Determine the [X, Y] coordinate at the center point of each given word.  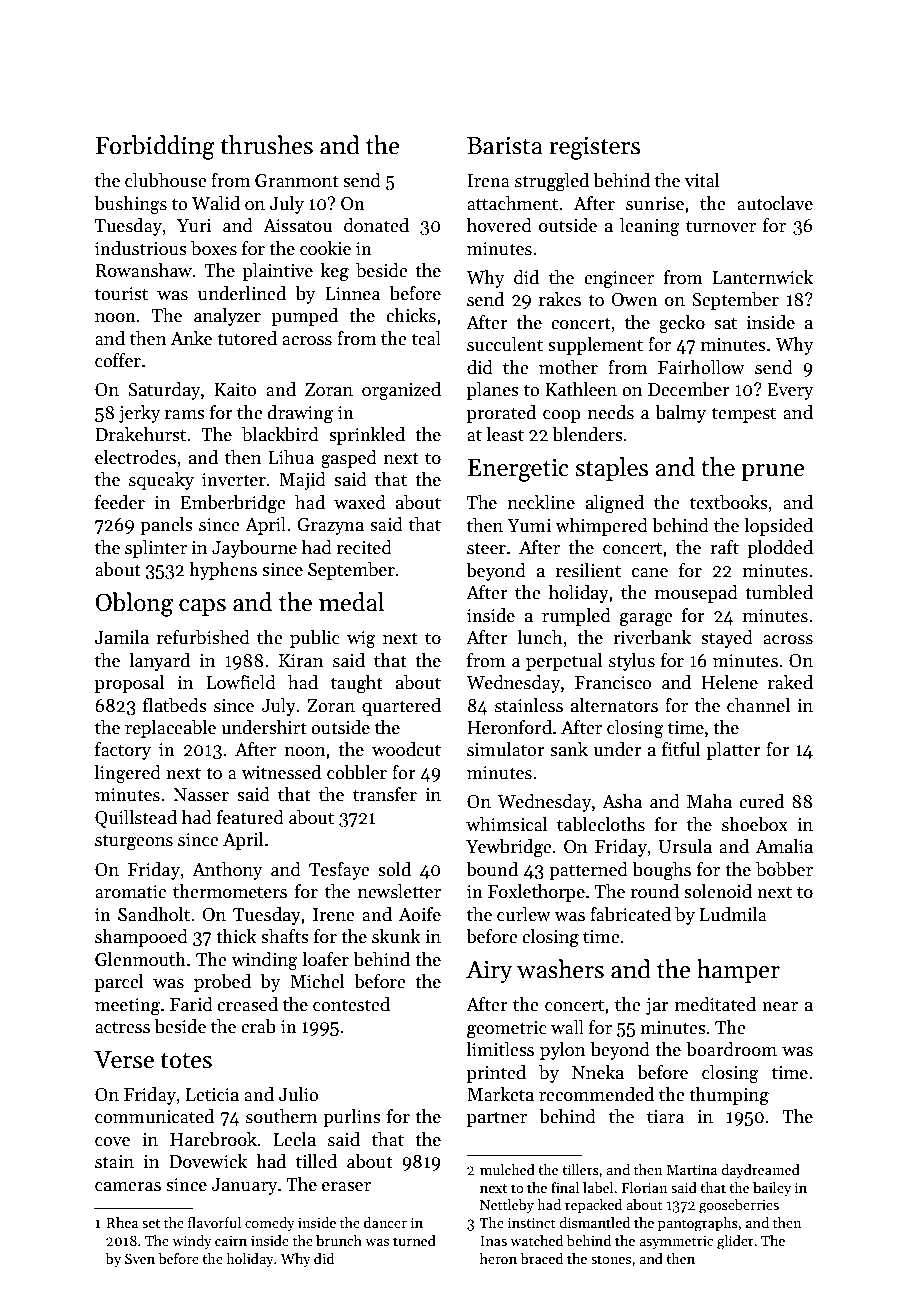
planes [493, 391]
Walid [216, 203]
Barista [505, 145]
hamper [738, 971]
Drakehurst [140, 434]
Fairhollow [701, 367]
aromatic [130, 892]
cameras [128, 1187]
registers [594, 148]
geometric [507, 1030]
